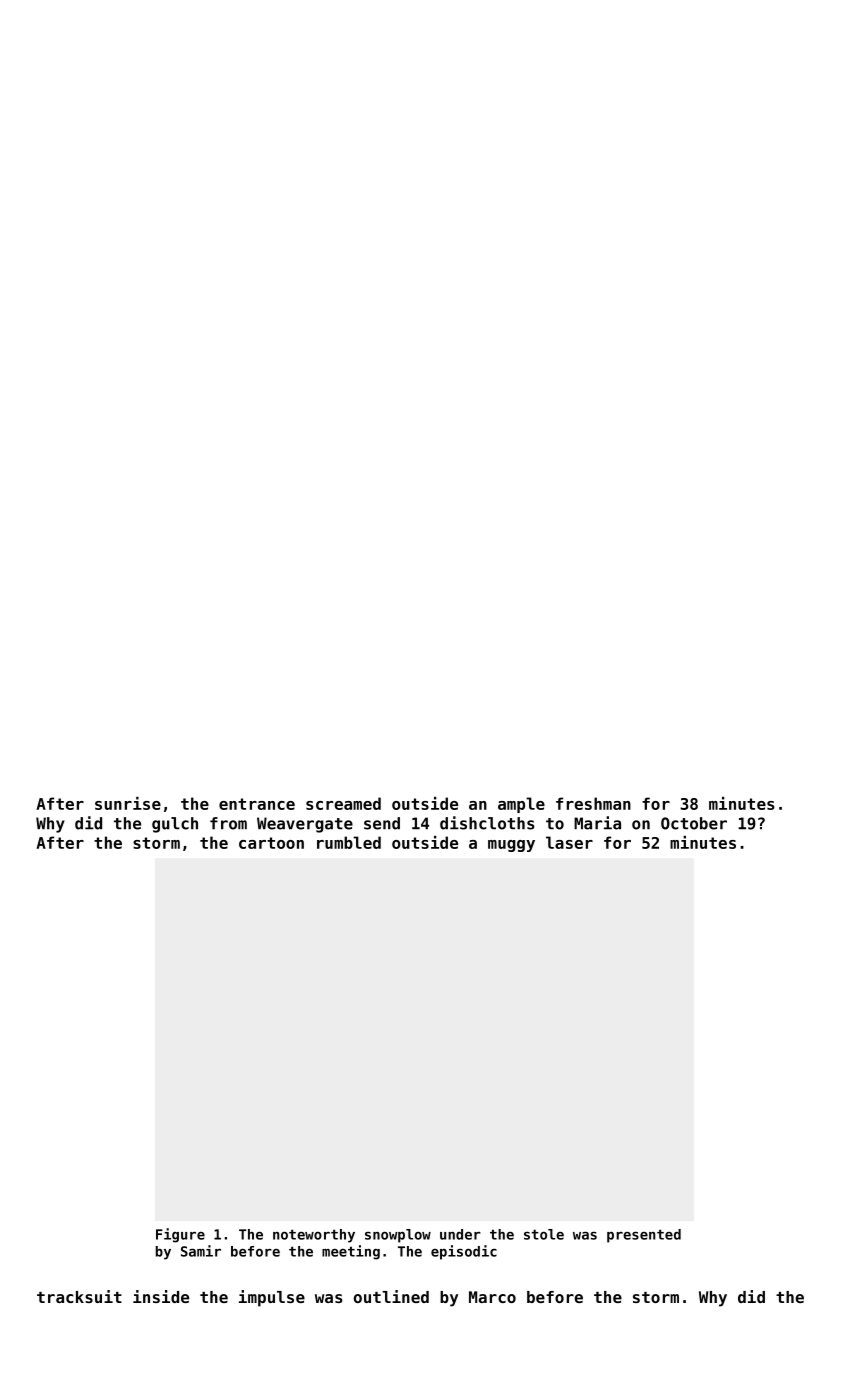  I want to click on cartoon, so click(271, 843).
